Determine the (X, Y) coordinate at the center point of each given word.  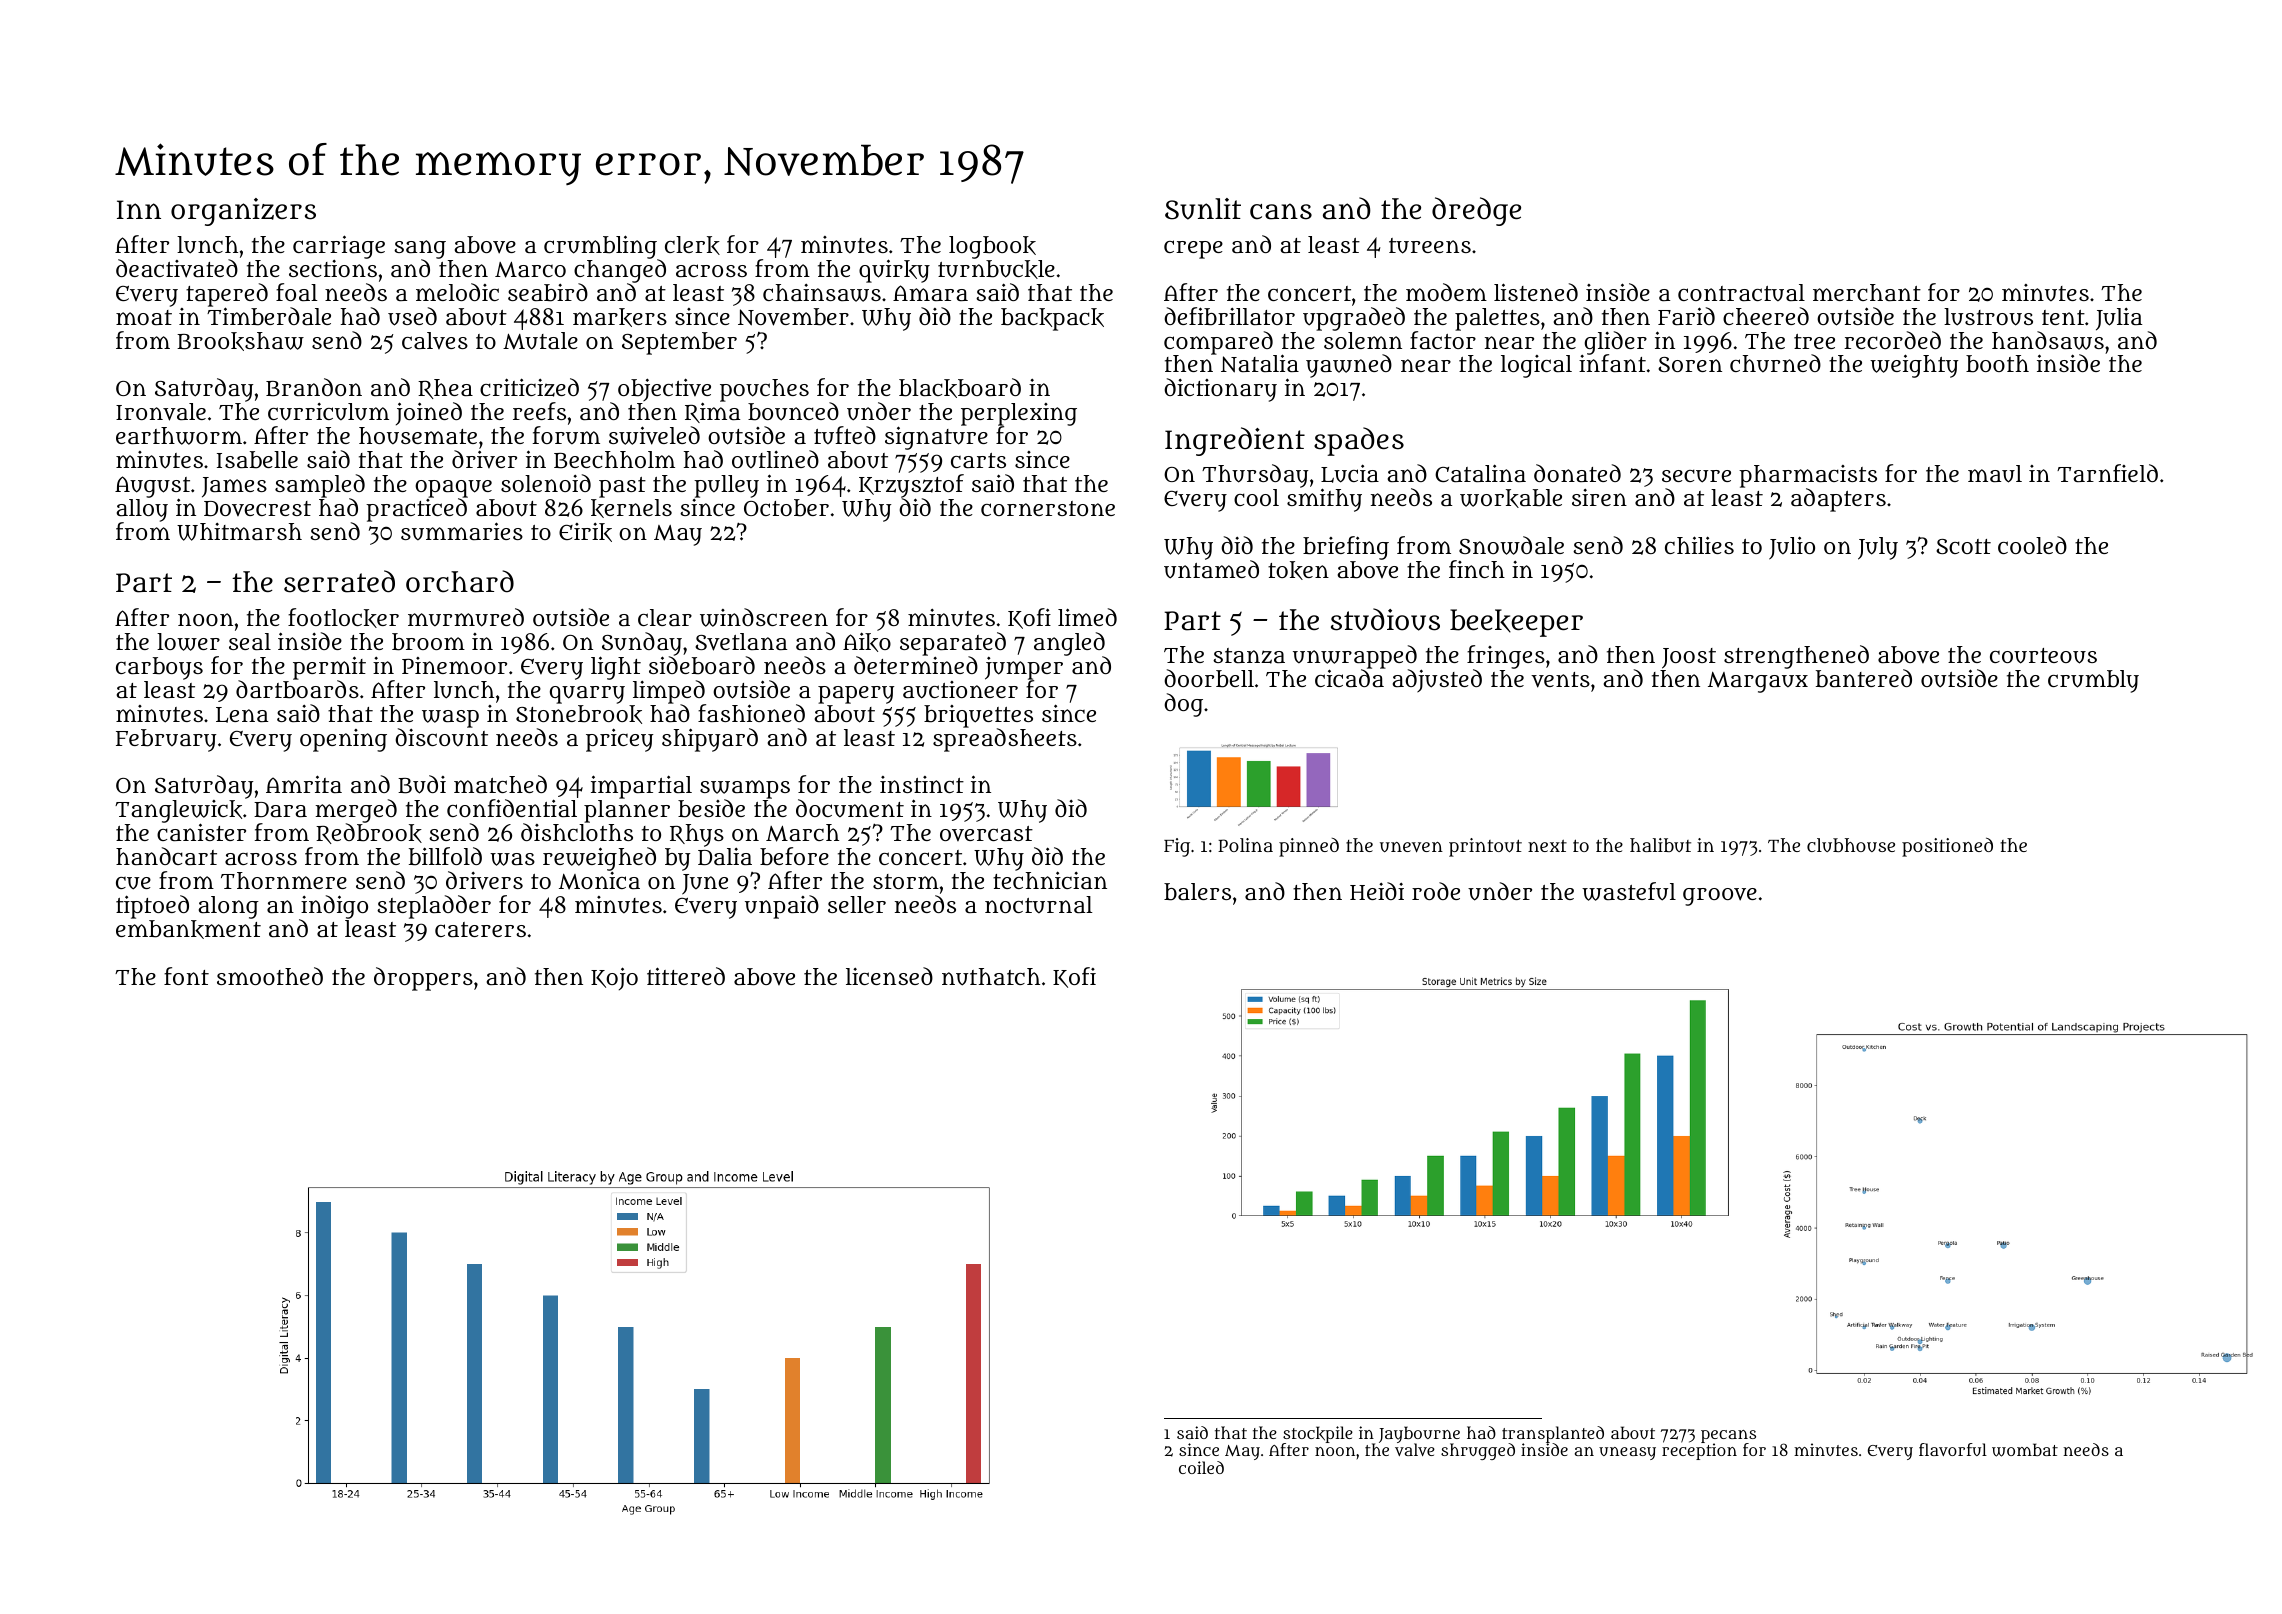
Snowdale (1511, 545)
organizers (243, 212)
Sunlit (1203, 209)
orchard (460, 581)
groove (1720, 897)
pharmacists (1808, 476)
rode (1436, 891)
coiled (1201, 1467)
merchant (1867, 292)
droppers (423, 979)
